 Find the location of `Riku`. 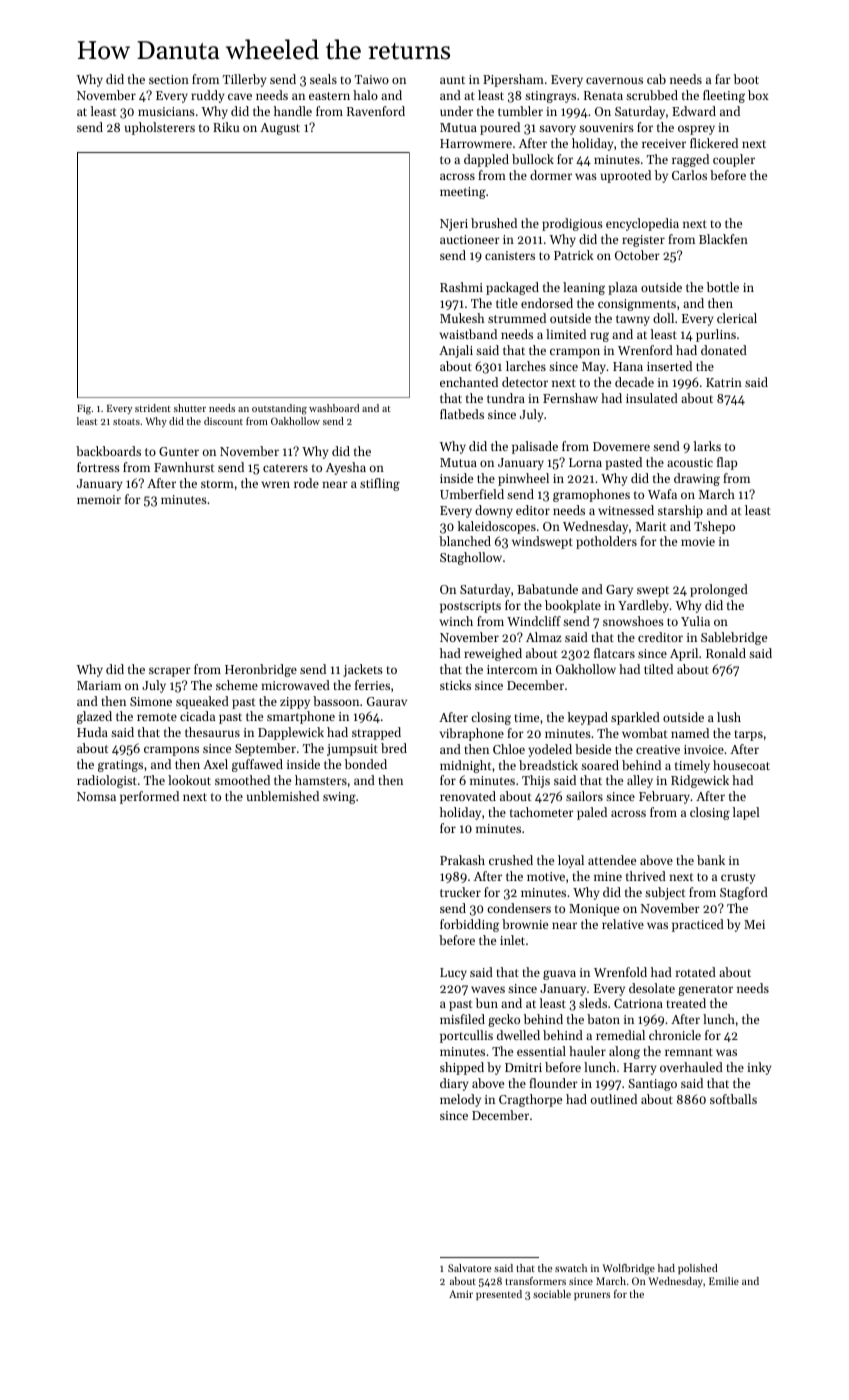

Riku is located at coordinates (226, 127).
